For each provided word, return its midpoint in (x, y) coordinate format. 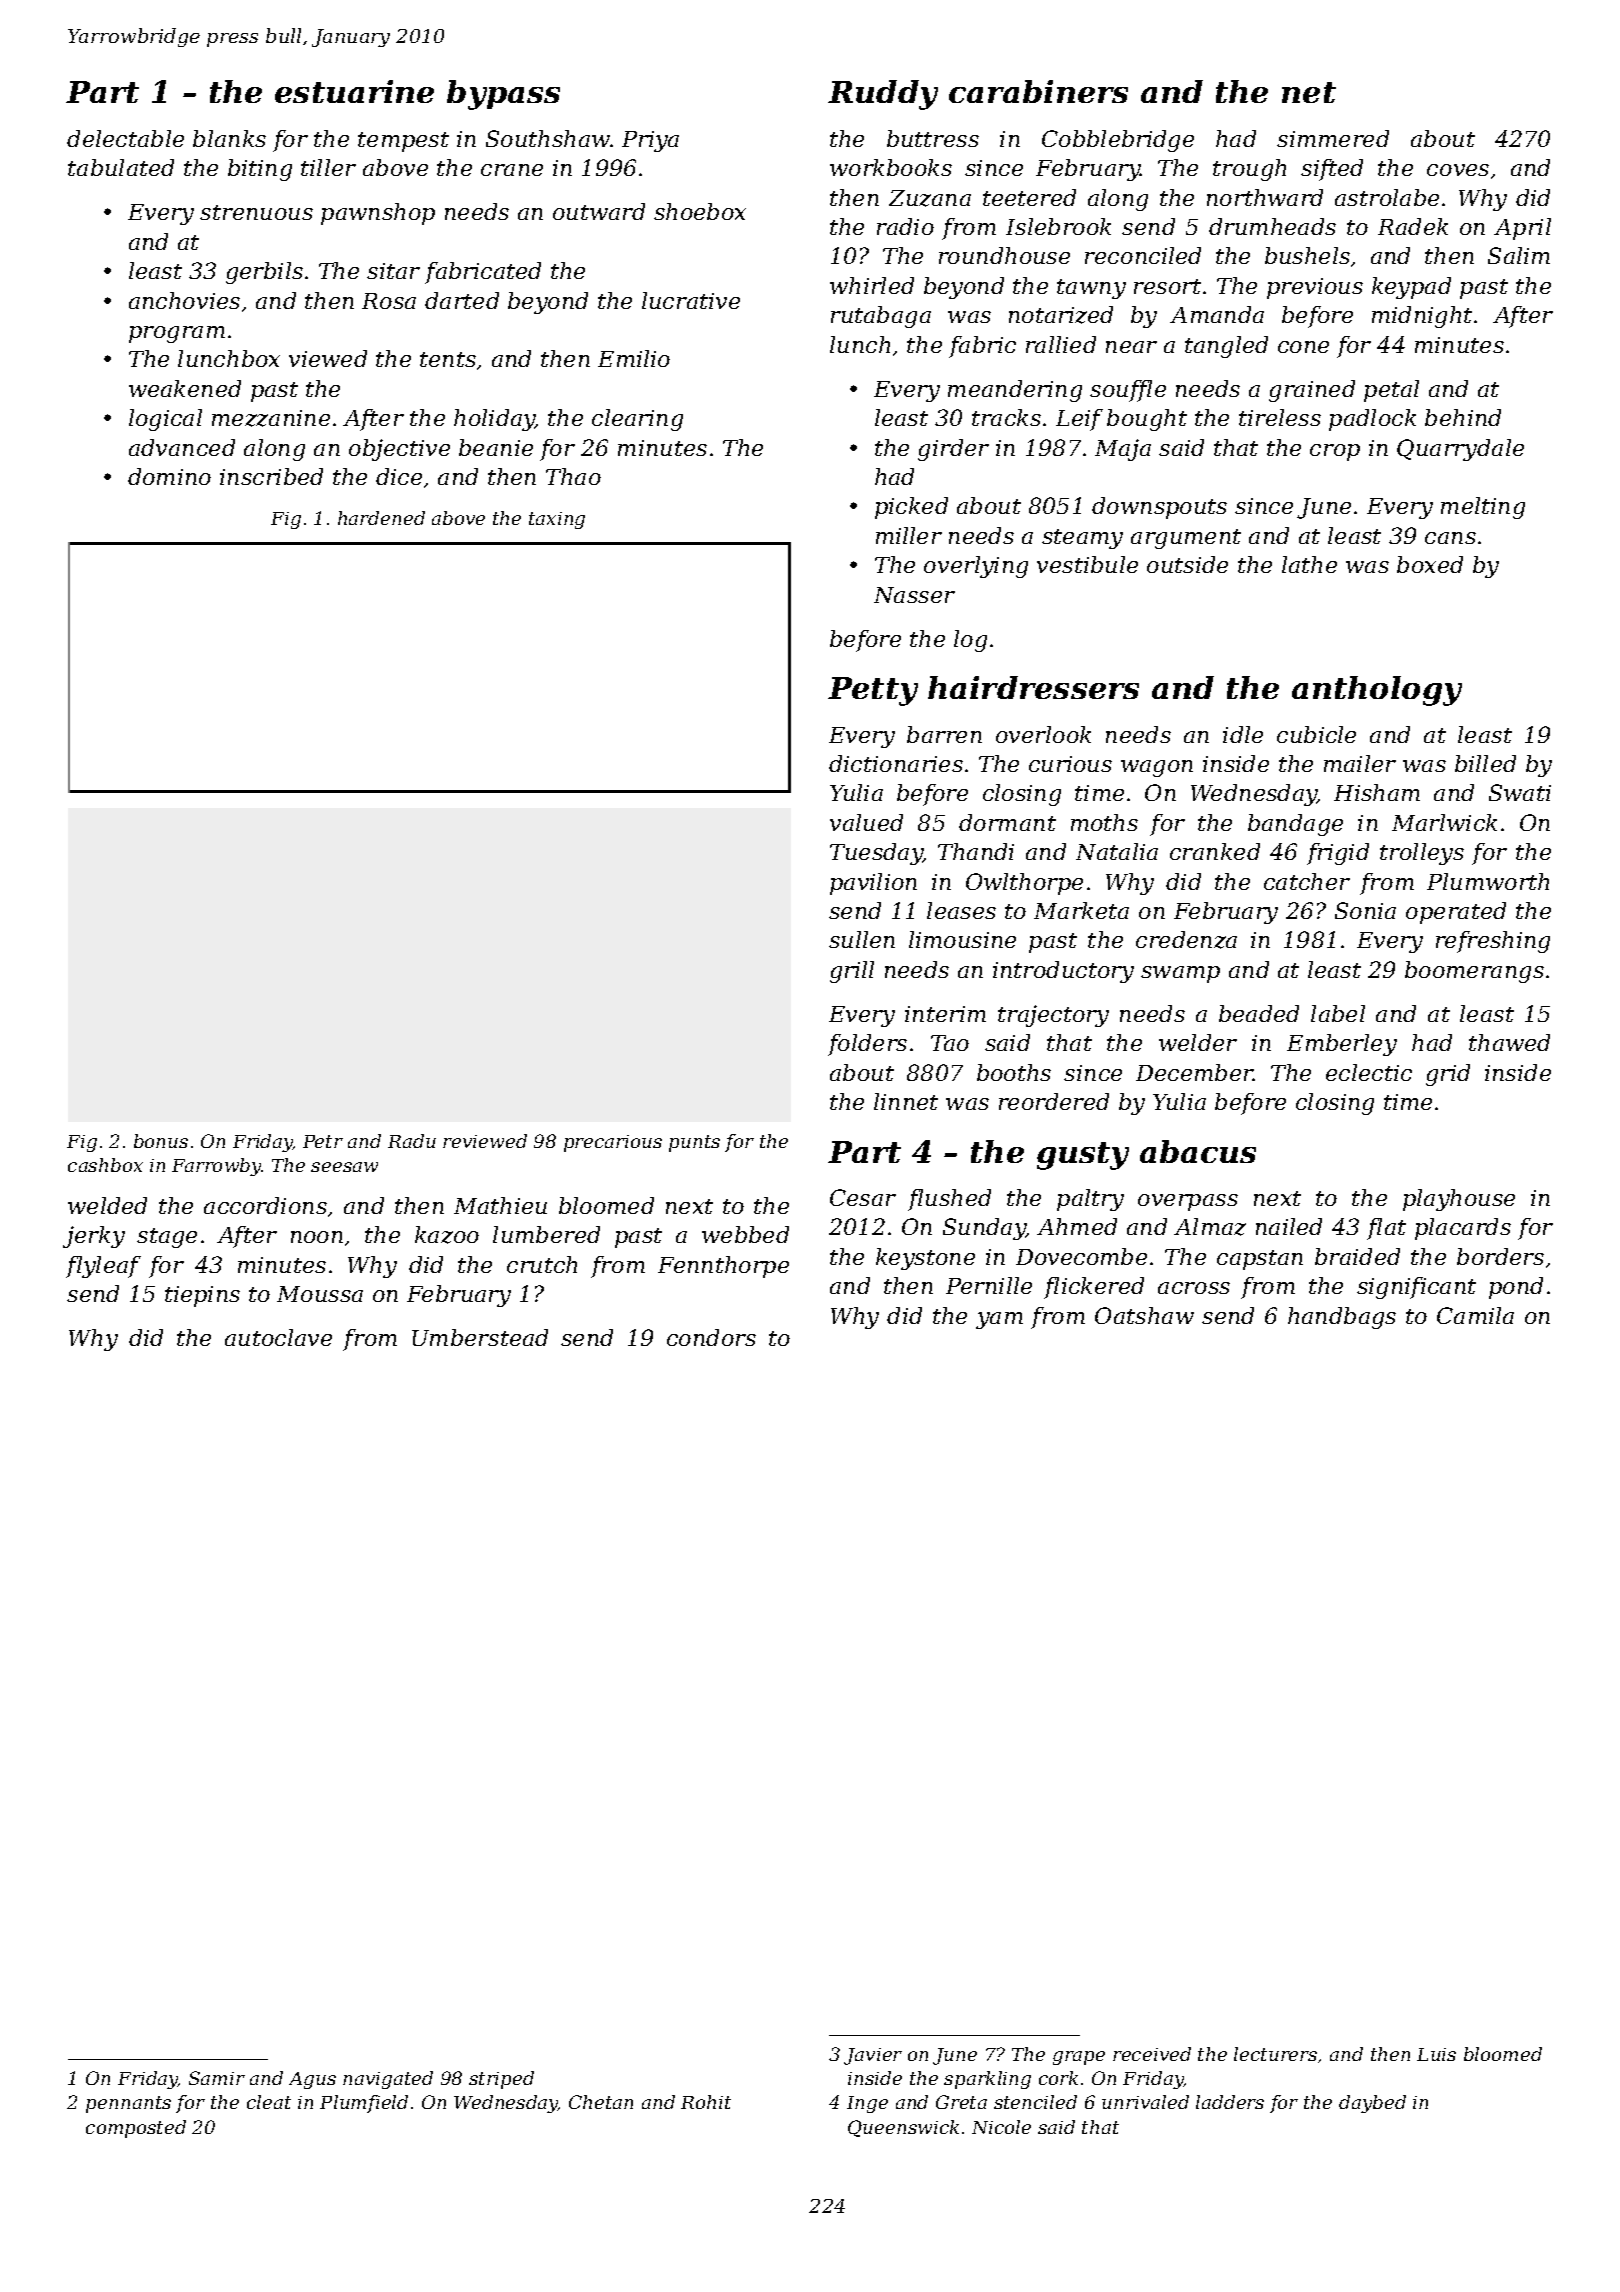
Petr (323, 1141)
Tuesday (876, 854)
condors (711, 1337)
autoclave (278, 1337)
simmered (1333, 138)
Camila (1475, 1315)
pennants (128, 2104)
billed (1485, 763)
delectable (125, 138)
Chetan (601, 2102)
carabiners (1038, 91)
